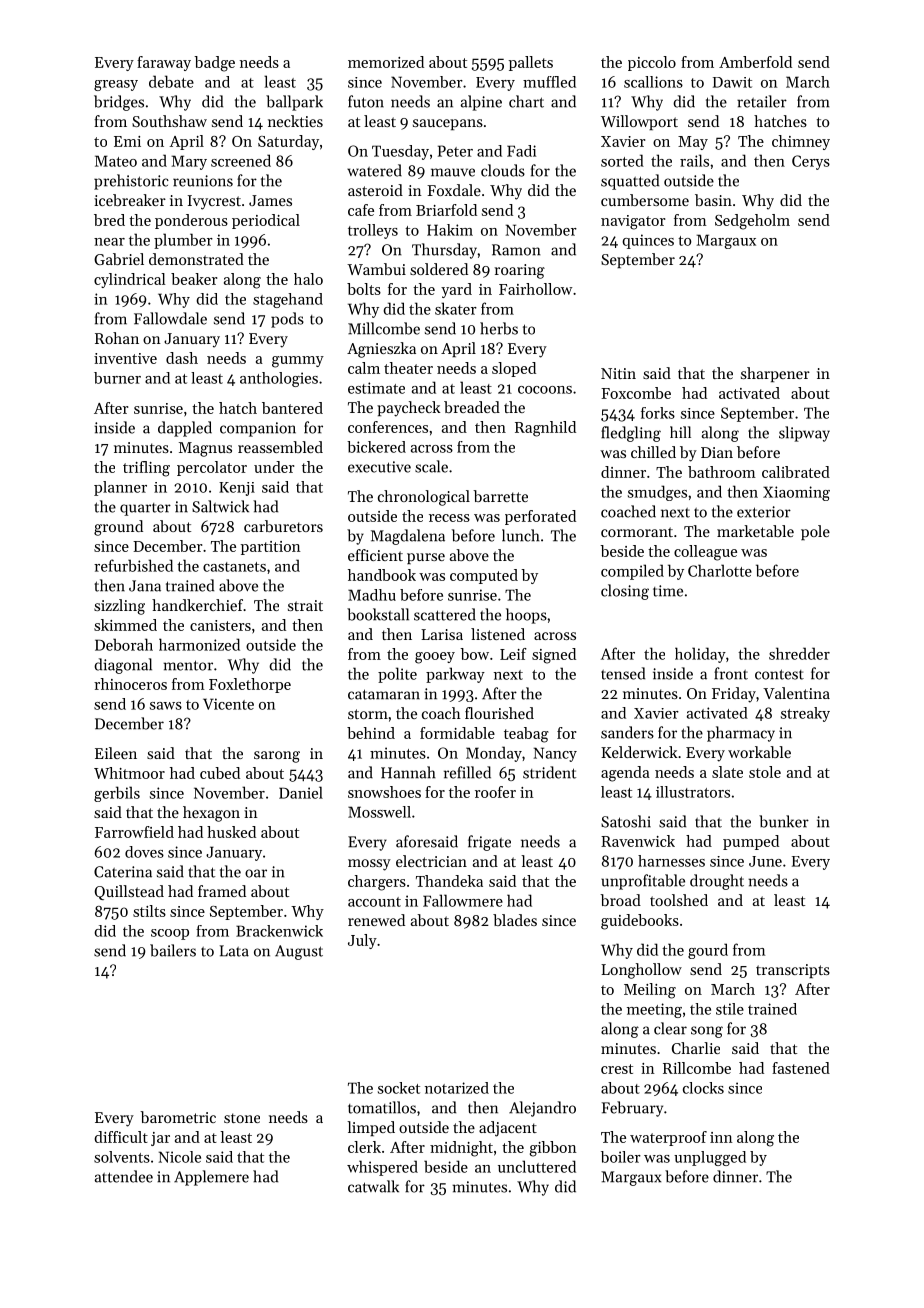 Image resolution: width=924 pixels, height=1308 pixels. What do you see at coordinates (379, 812) in the screenshot?
I see `Mosswell` at bounding box center [379, 812].
